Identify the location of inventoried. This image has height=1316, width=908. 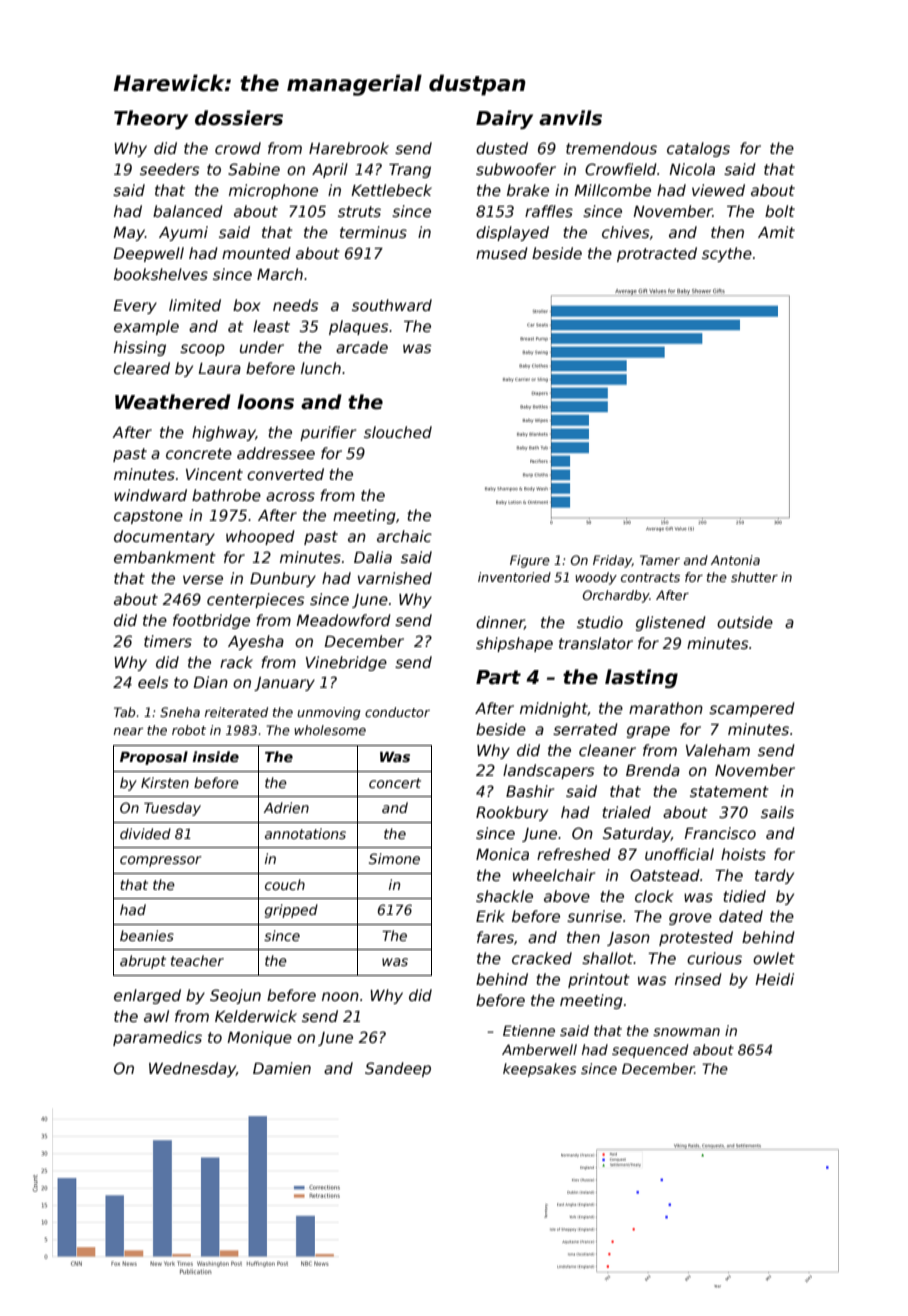
(514, 577).
